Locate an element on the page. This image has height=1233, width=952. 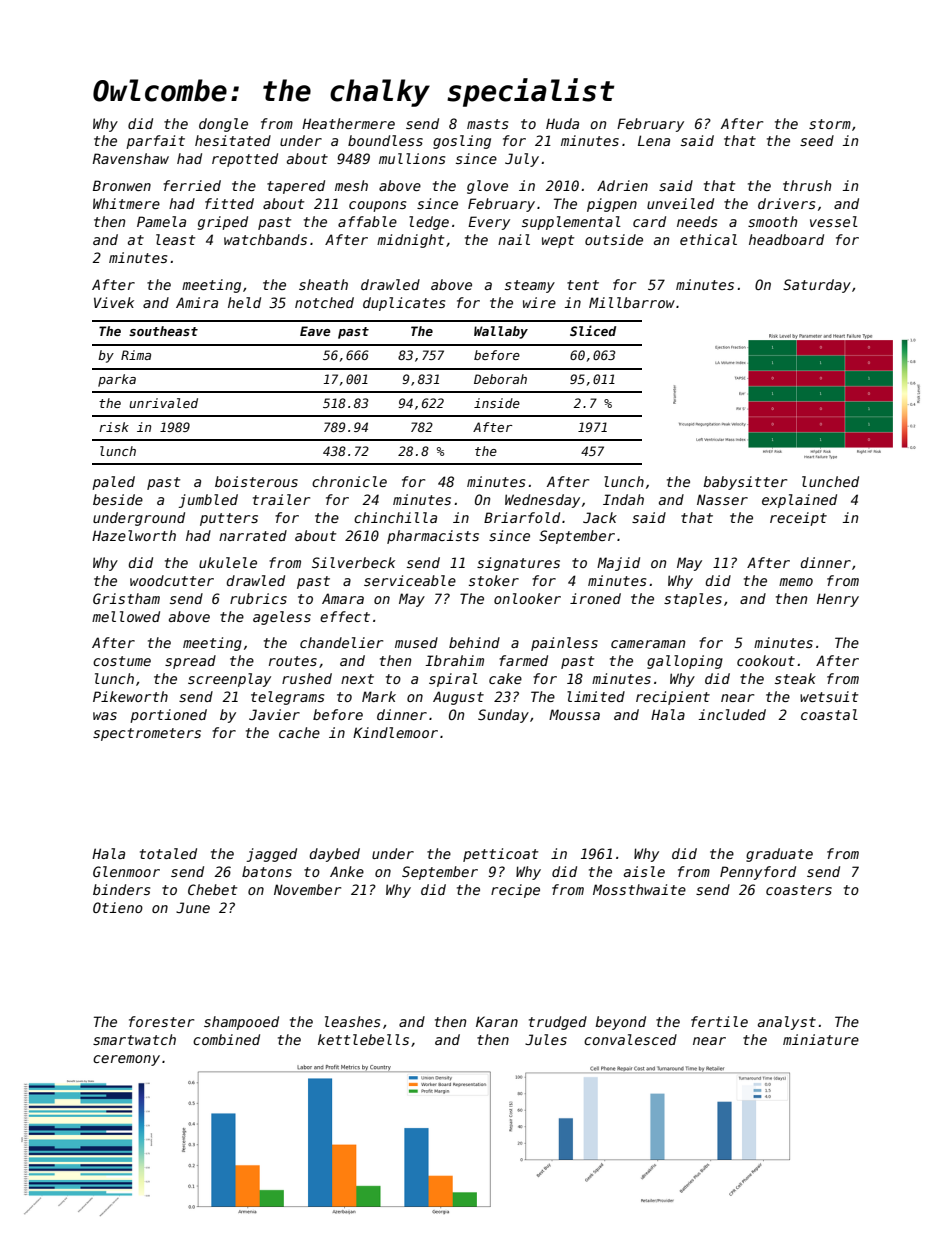
jagged is located at coordinates (271, 855).
